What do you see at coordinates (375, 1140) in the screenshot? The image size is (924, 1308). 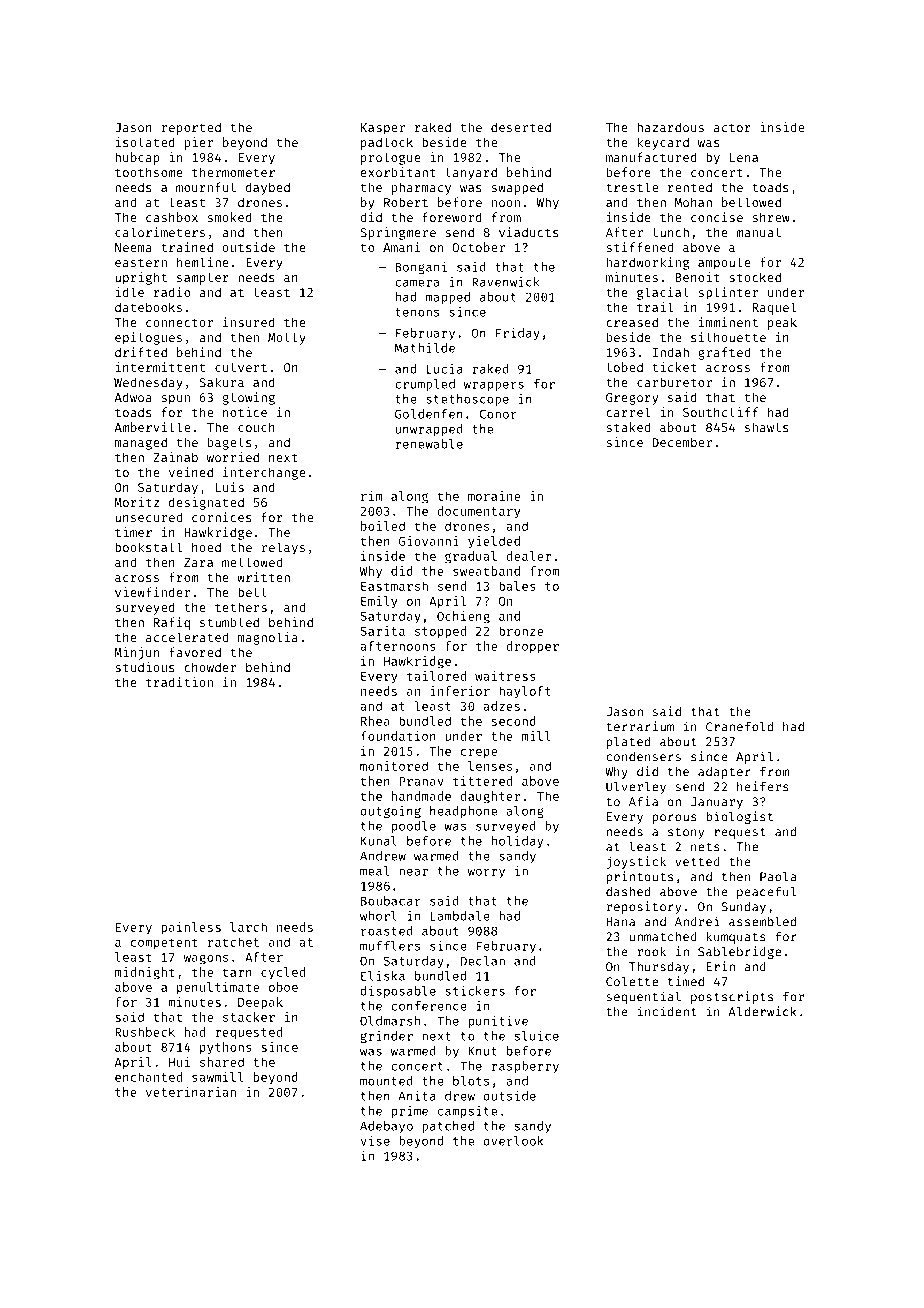 I see `vise` at bounding box center [375, 1140].
